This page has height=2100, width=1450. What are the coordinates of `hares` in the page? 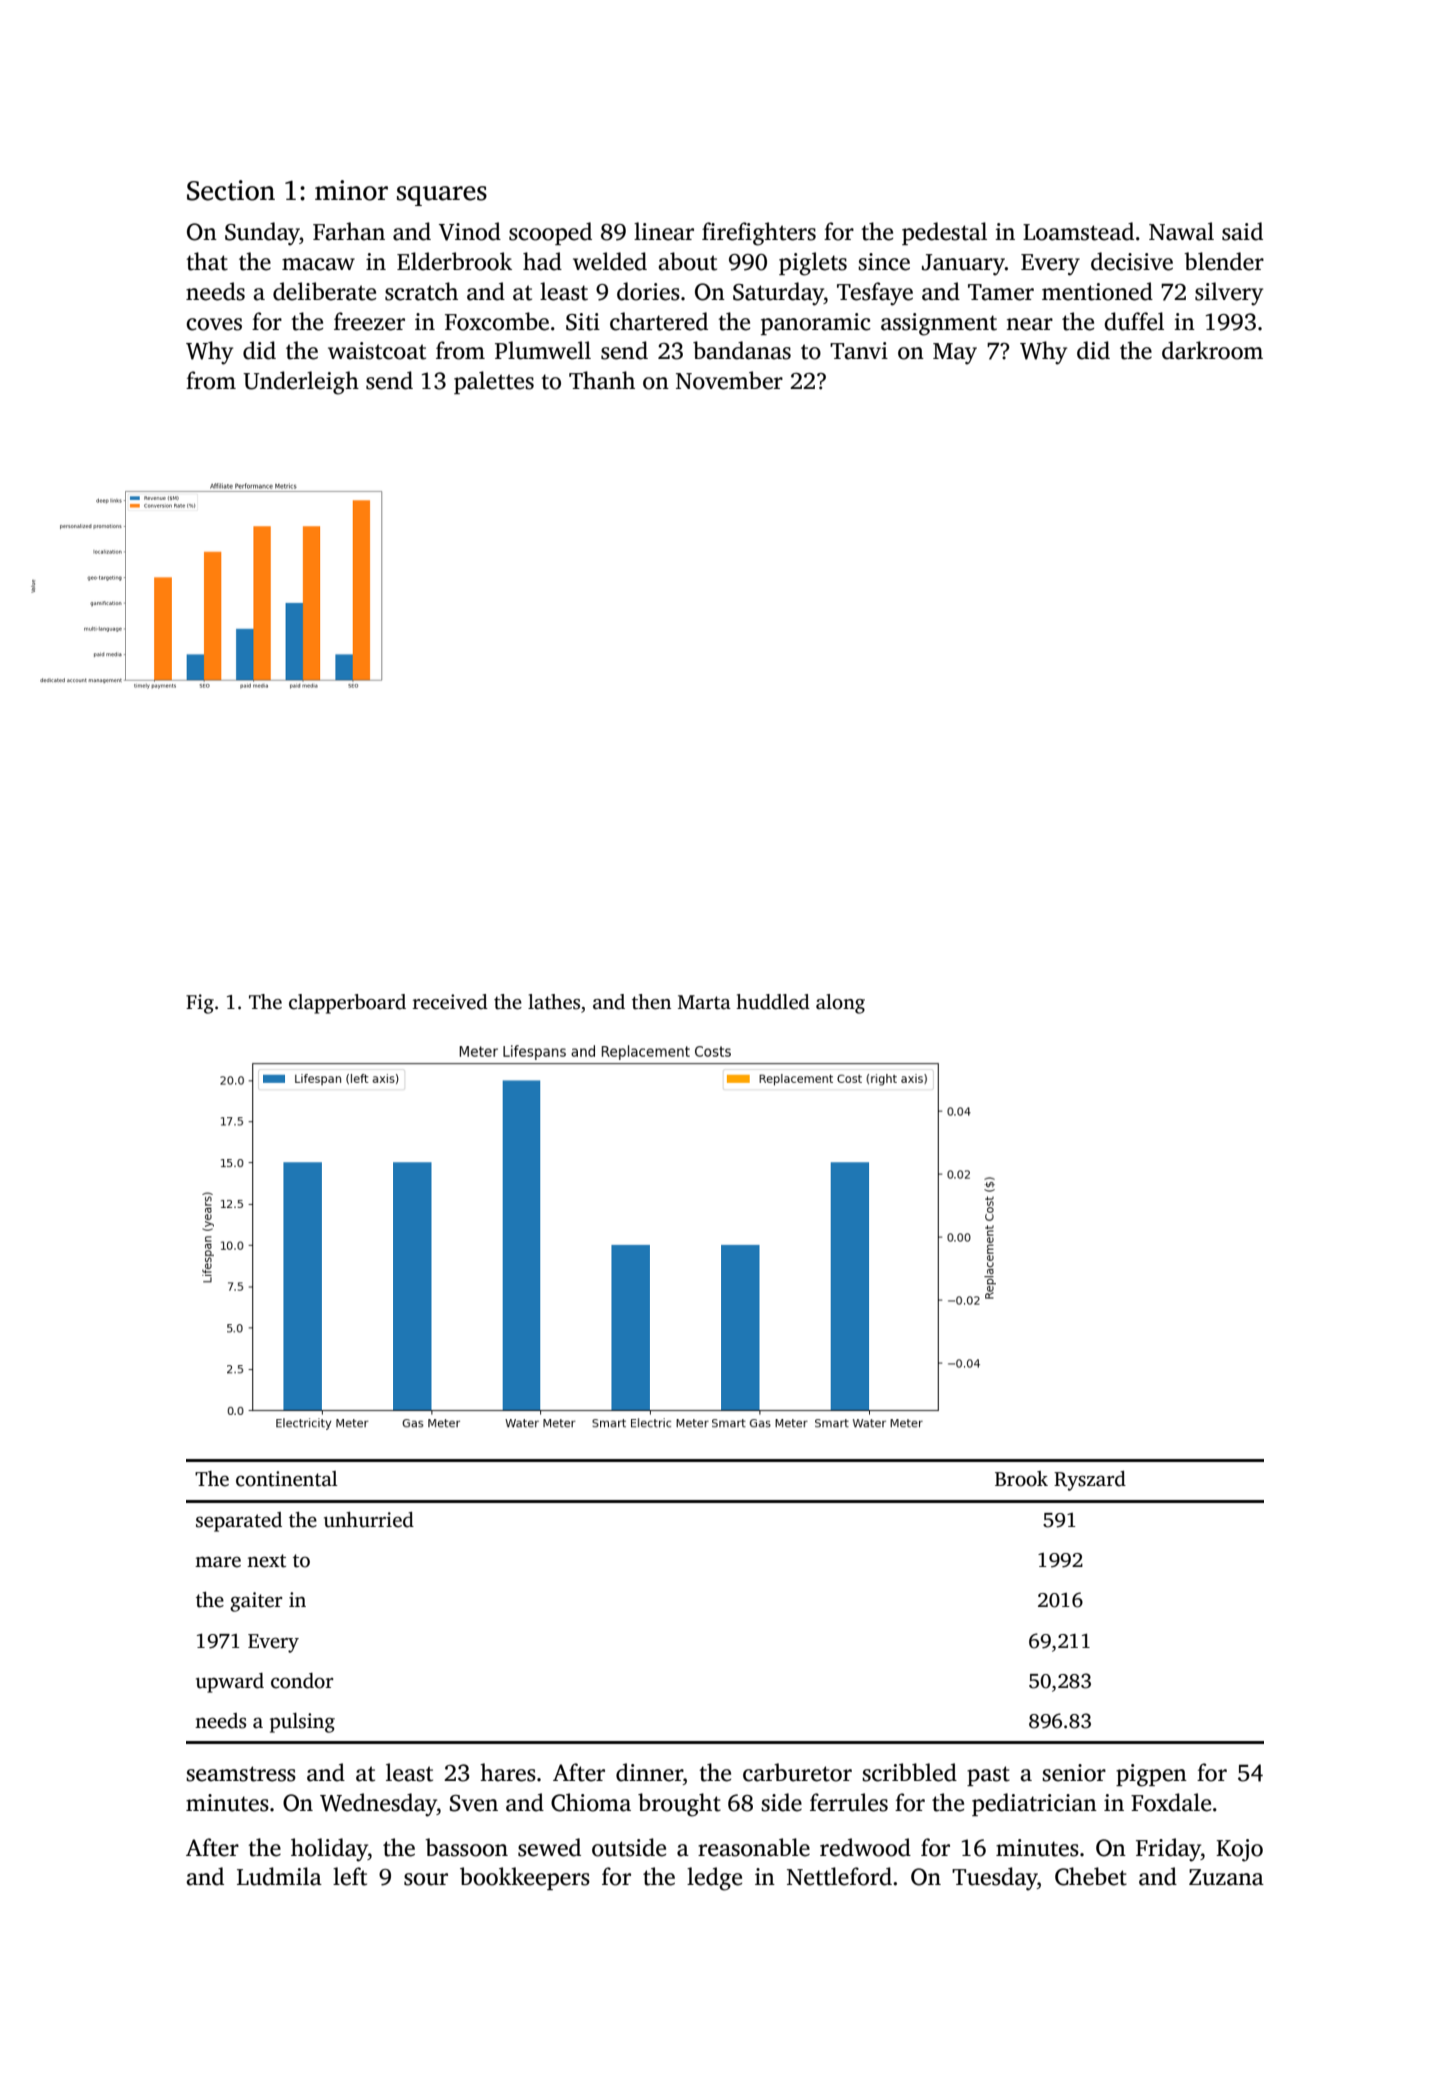 It's located at (508, 1772).
